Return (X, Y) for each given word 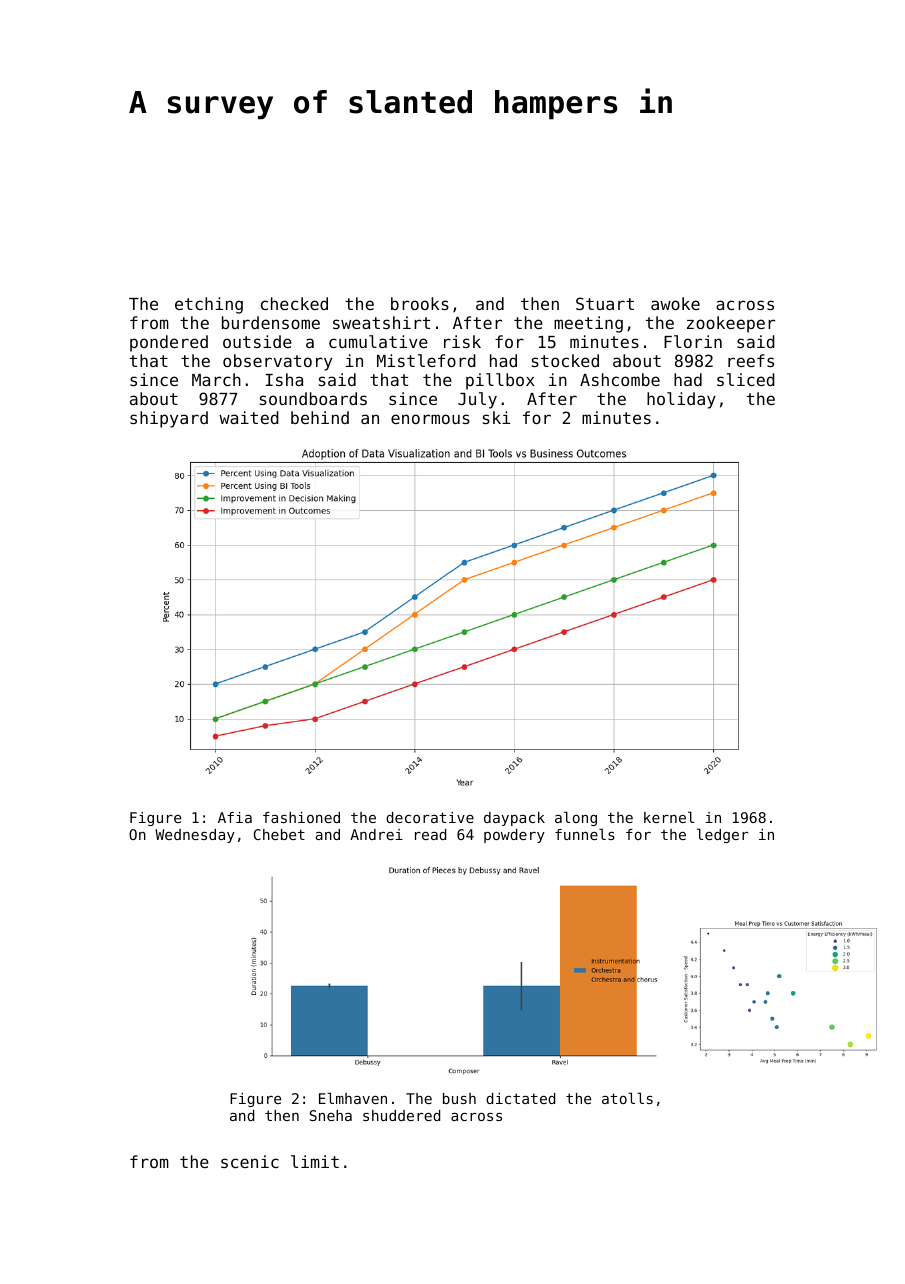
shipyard (169, 419)
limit (315, 1161)
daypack (514, 819)
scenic (250, 1161)
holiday (681, 400)
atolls (627, 1098)
